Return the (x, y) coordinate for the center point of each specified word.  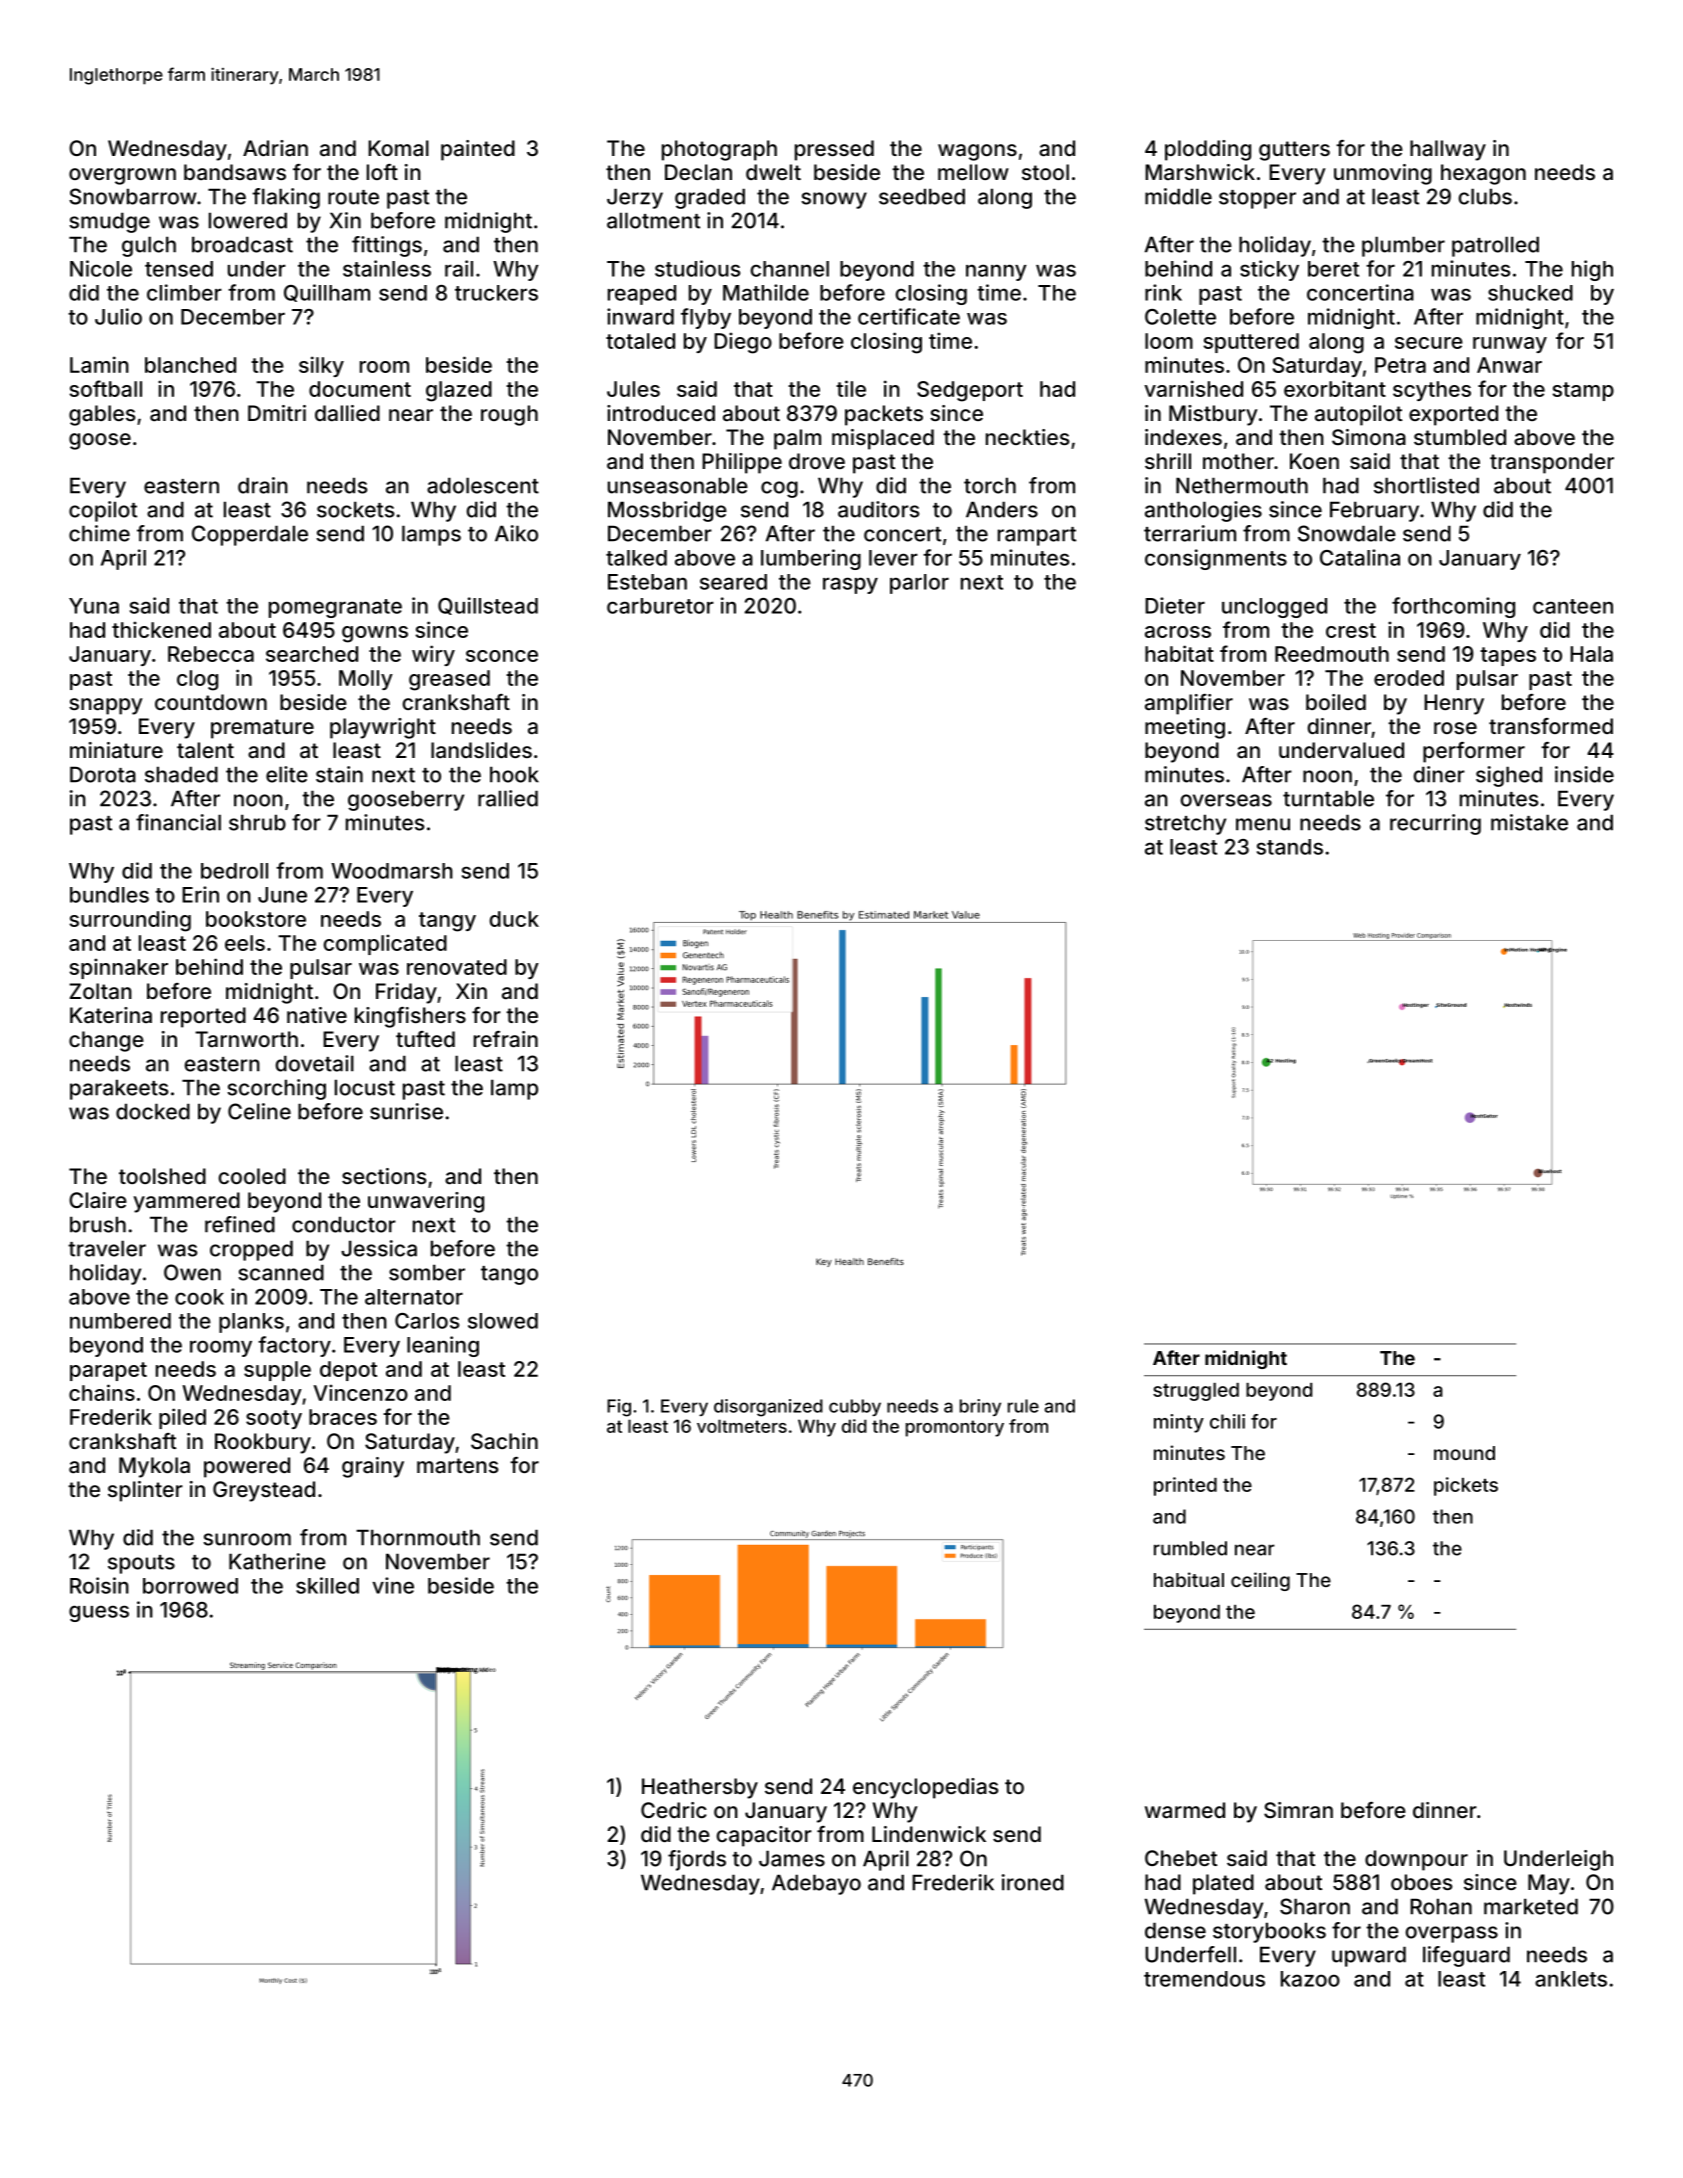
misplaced (883, 439)
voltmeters (742, 1426)
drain (263, 485)
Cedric (674, 1810)
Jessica (379, 1248)
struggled (1196, 1392)
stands (1290, 847)
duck (514, 919)
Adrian (275, 148)
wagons (977, 152)
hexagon (1483, 174)
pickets (1466, 1486)
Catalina (1360, 557)
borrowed (190, 1586)
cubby (855, 1407)
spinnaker (118, 968)
